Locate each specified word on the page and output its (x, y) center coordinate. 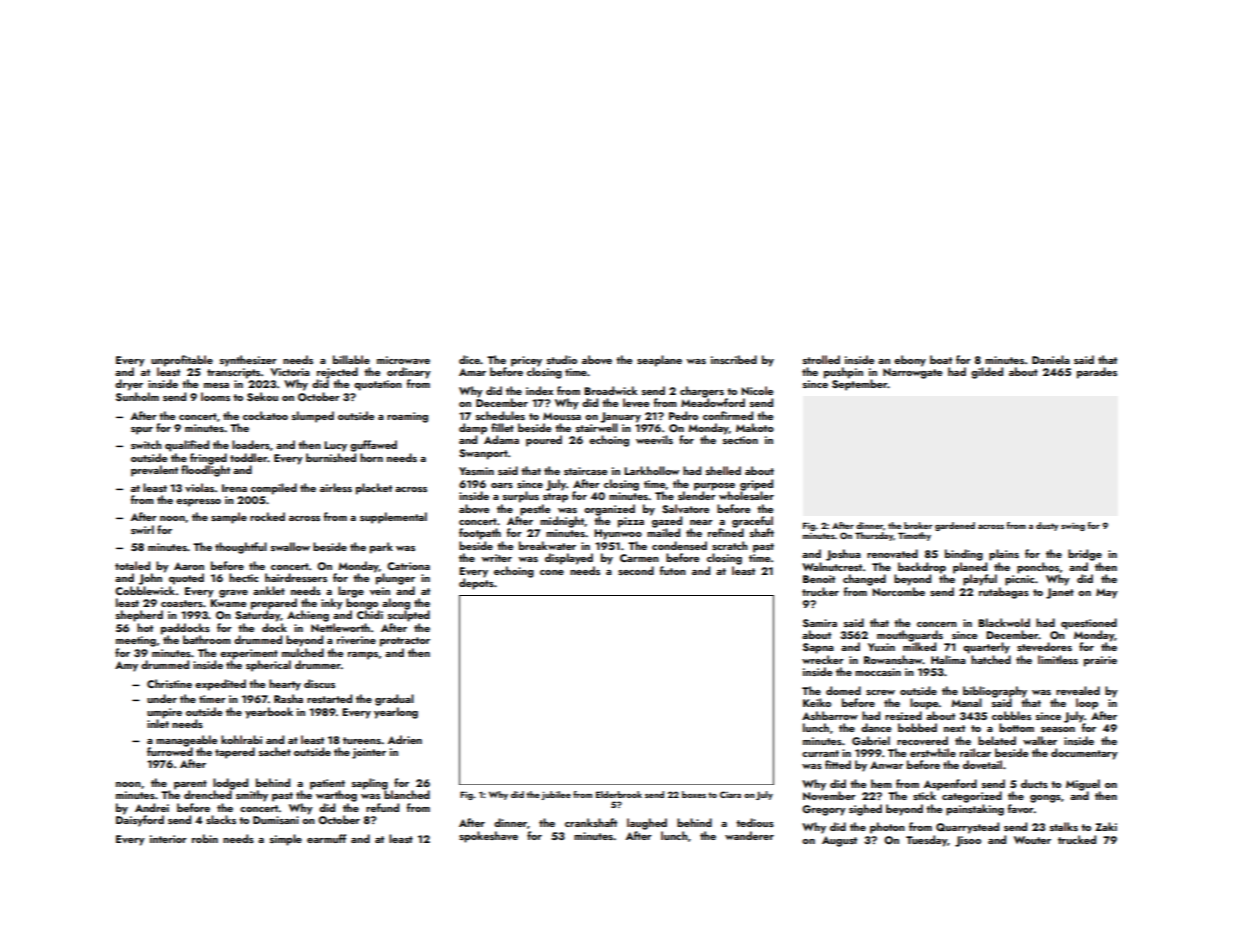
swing (1073, 526)
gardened (955, 526)
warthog (336, 796)
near (701, 522)
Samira (820, 623)
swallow (290, 546)
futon (673, 570)
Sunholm (137, 396)
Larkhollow (651, 470)
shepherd (139, 616)
